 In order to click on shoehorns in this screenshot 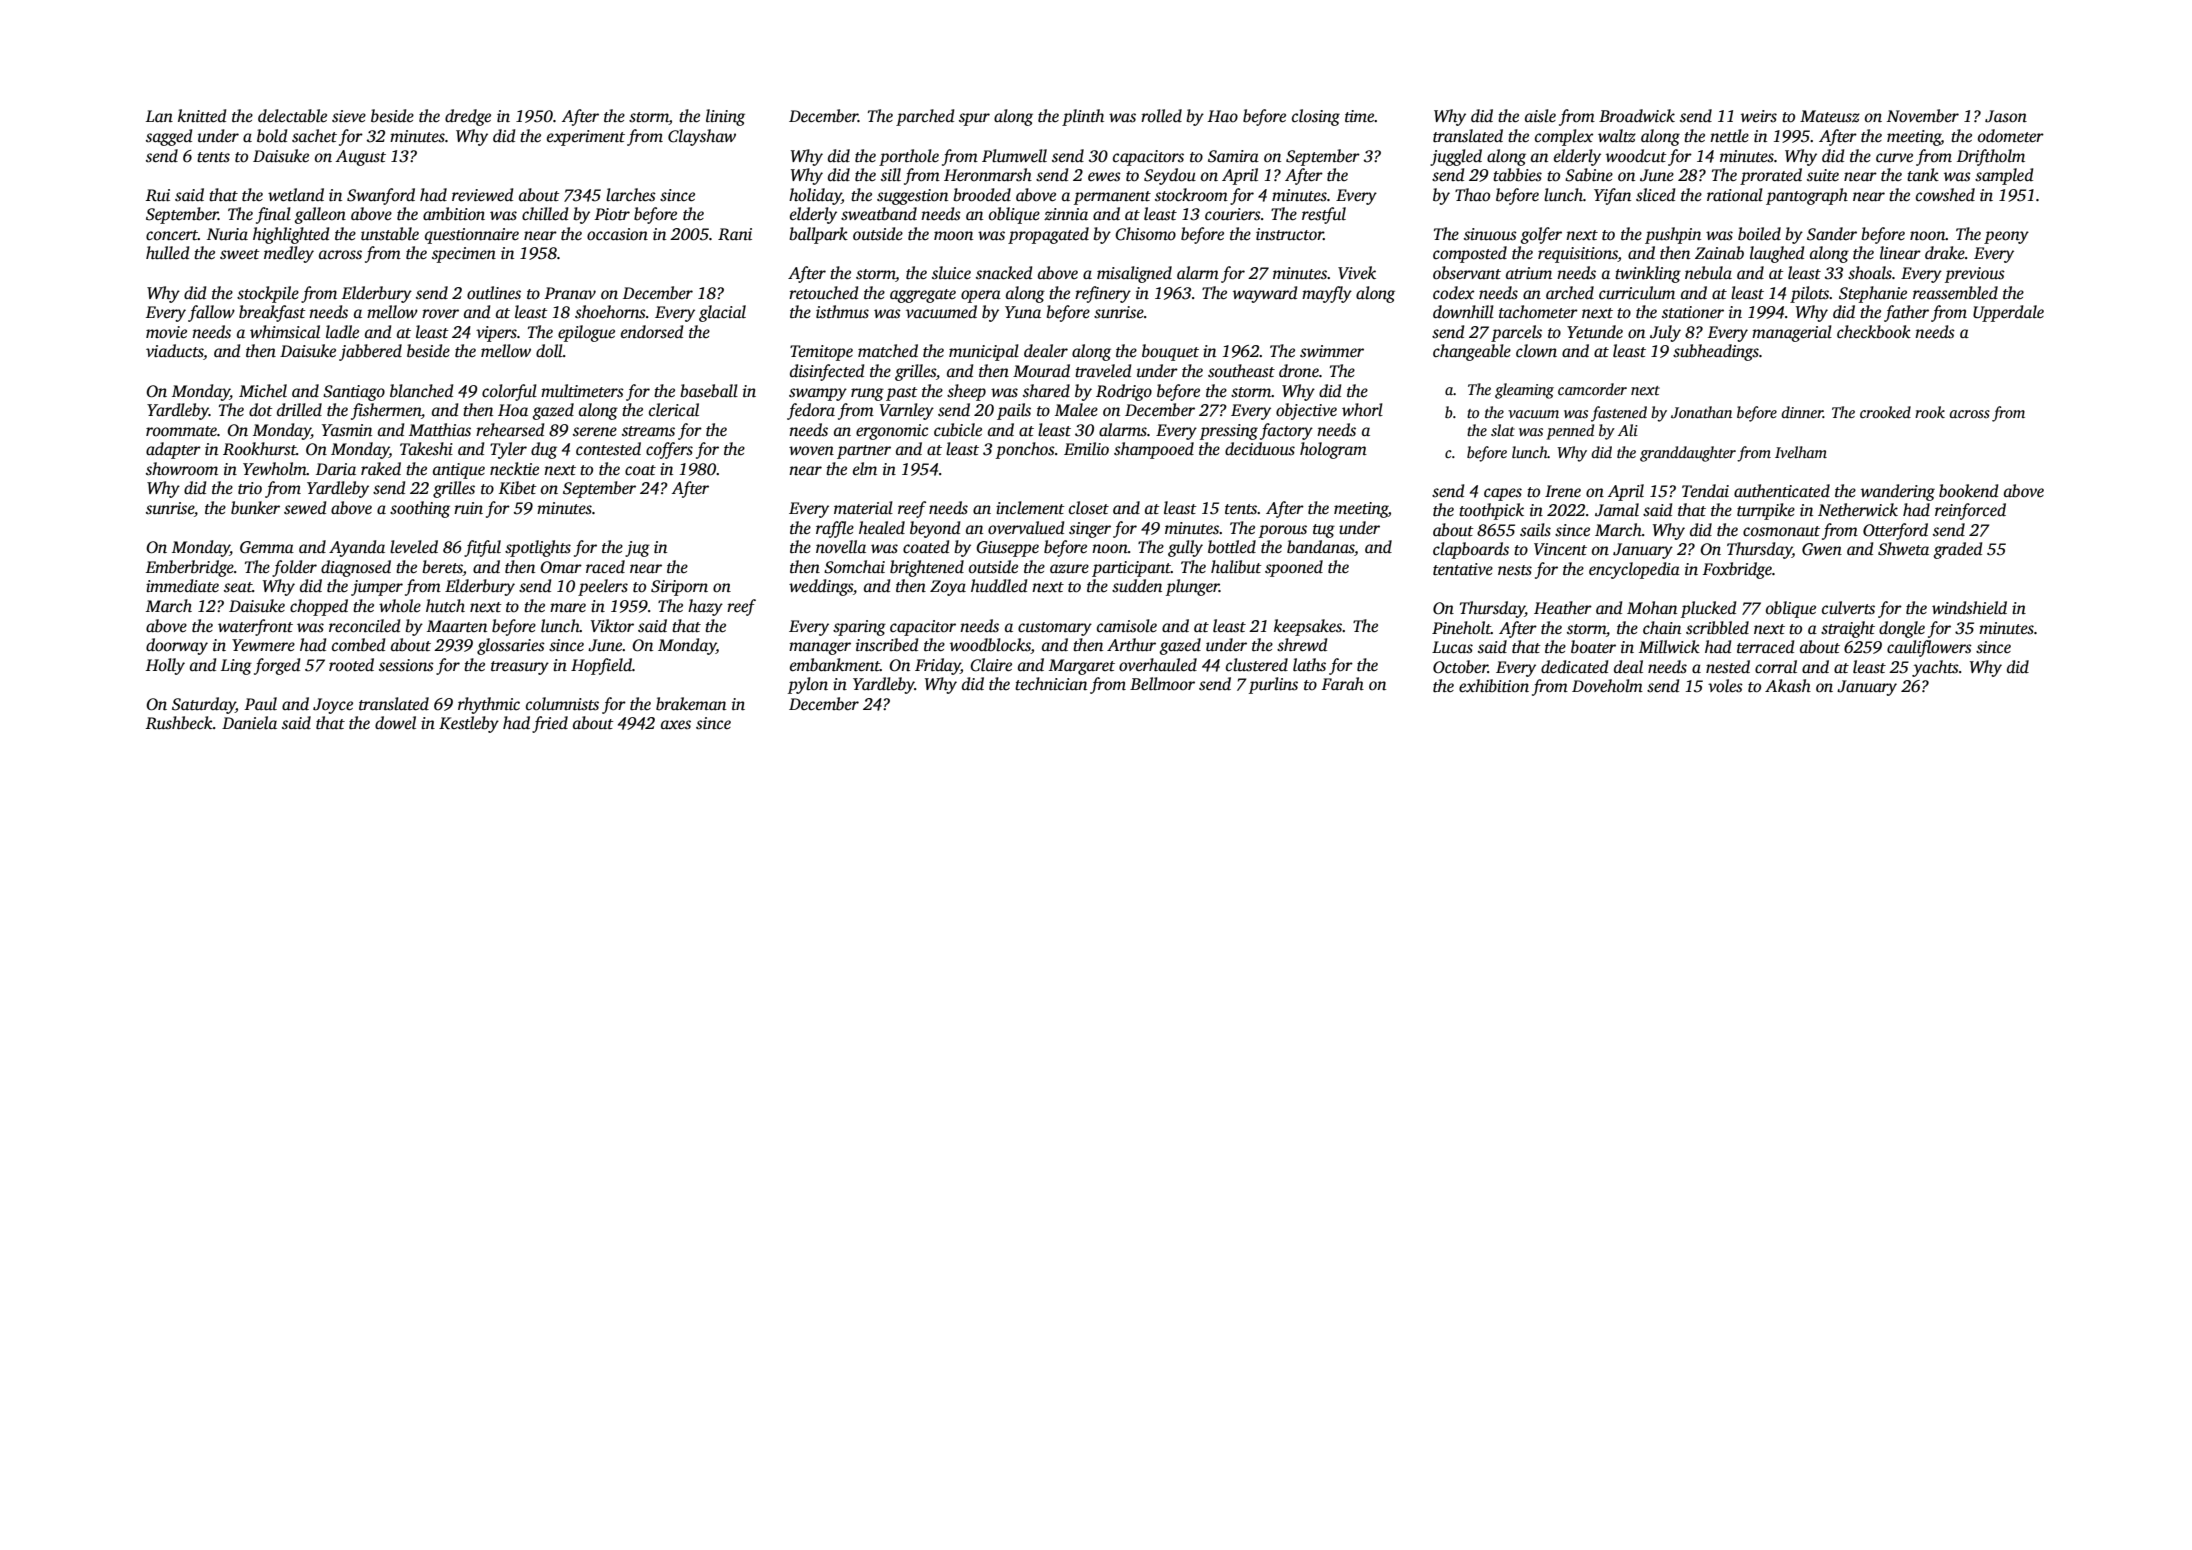, I will do `click(610, 312)`.
